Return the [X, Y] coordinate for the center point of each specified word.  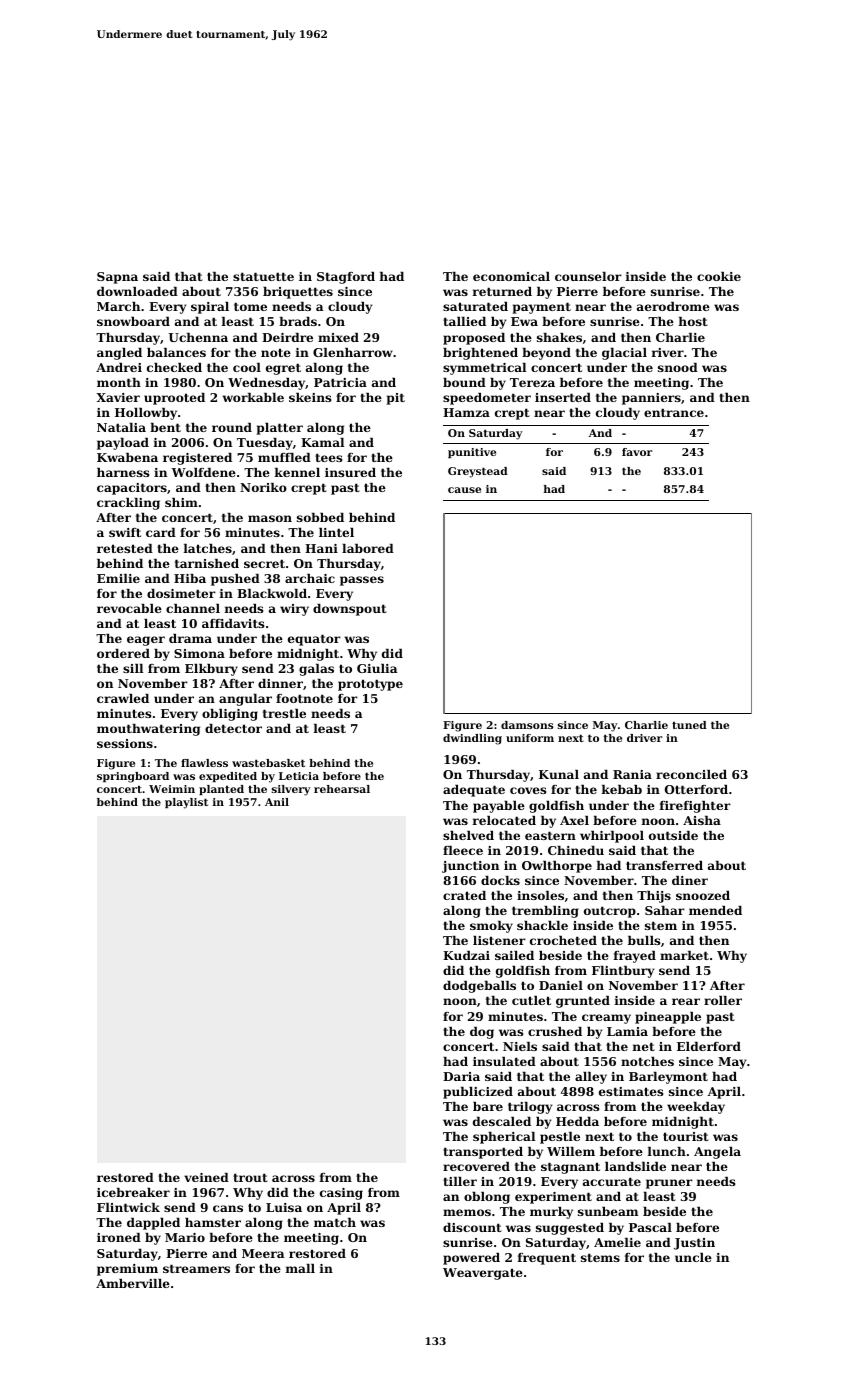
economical [511, 276]
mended [715, 910]
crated [464, 895]
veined [206, 1177]
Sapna [117, 278]
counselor [588, 276]
